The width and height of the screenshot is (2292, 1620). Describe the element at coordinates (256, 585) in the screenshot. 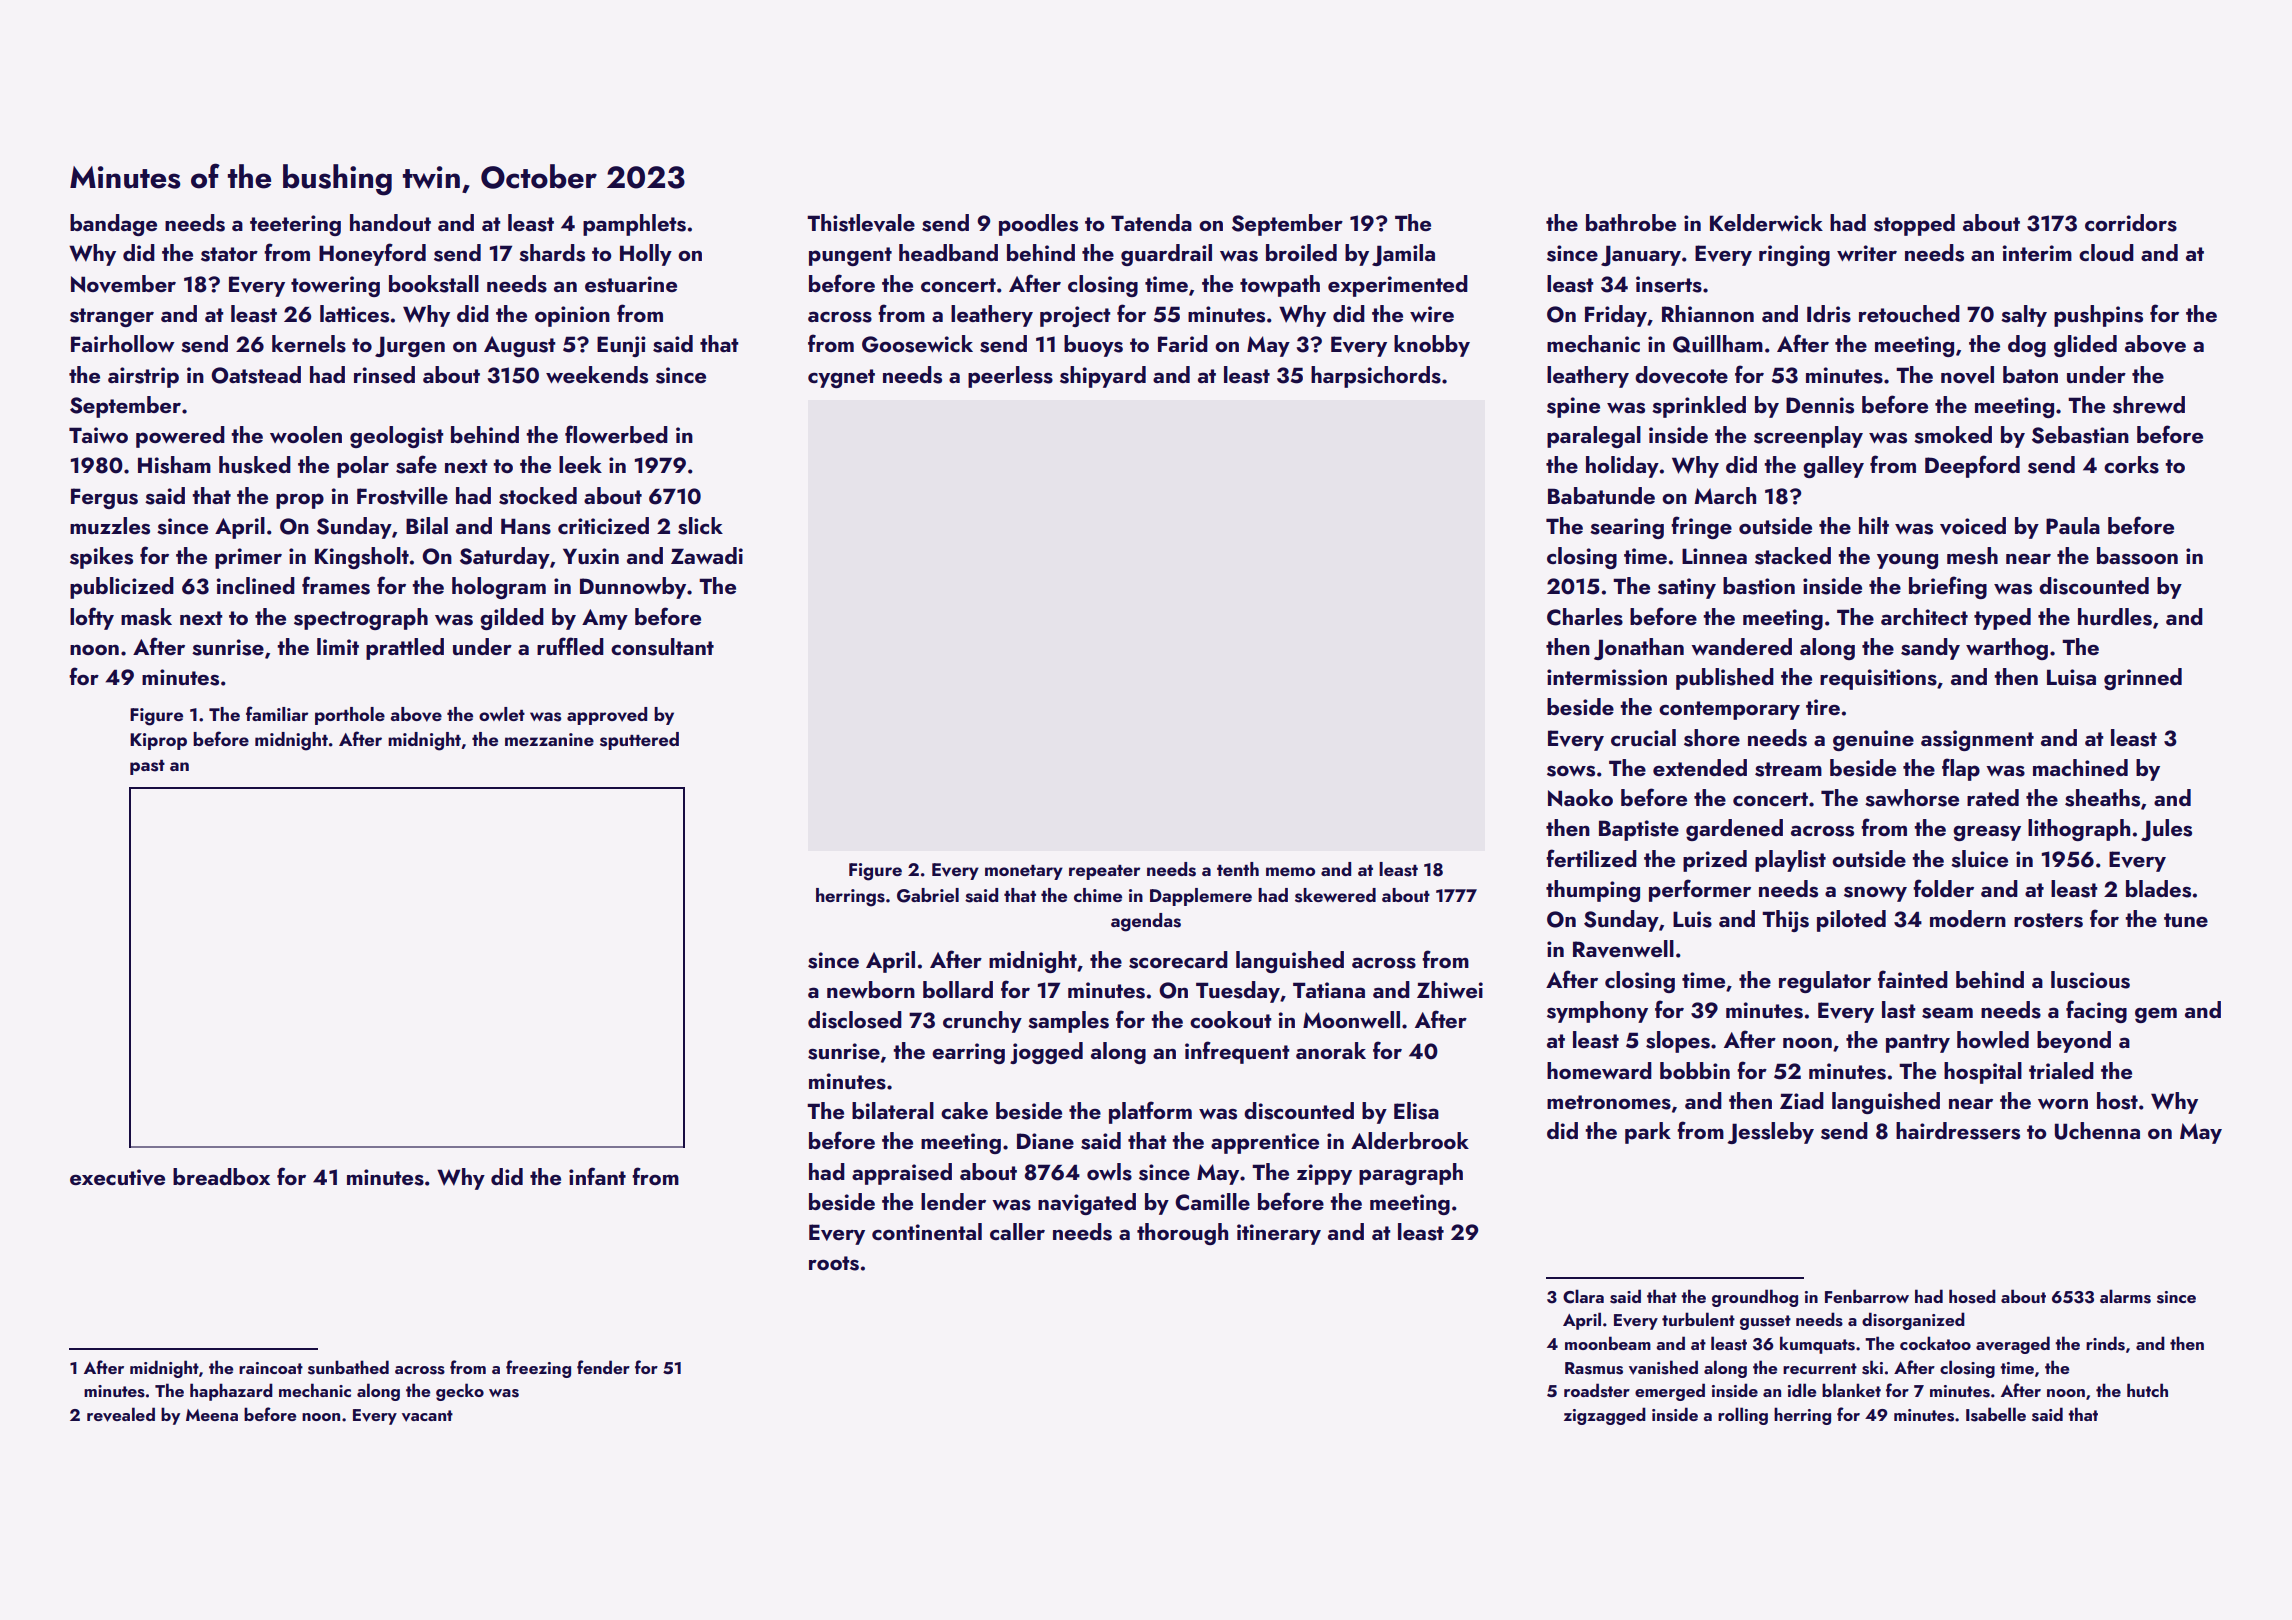

I see `inclined` at that location.
